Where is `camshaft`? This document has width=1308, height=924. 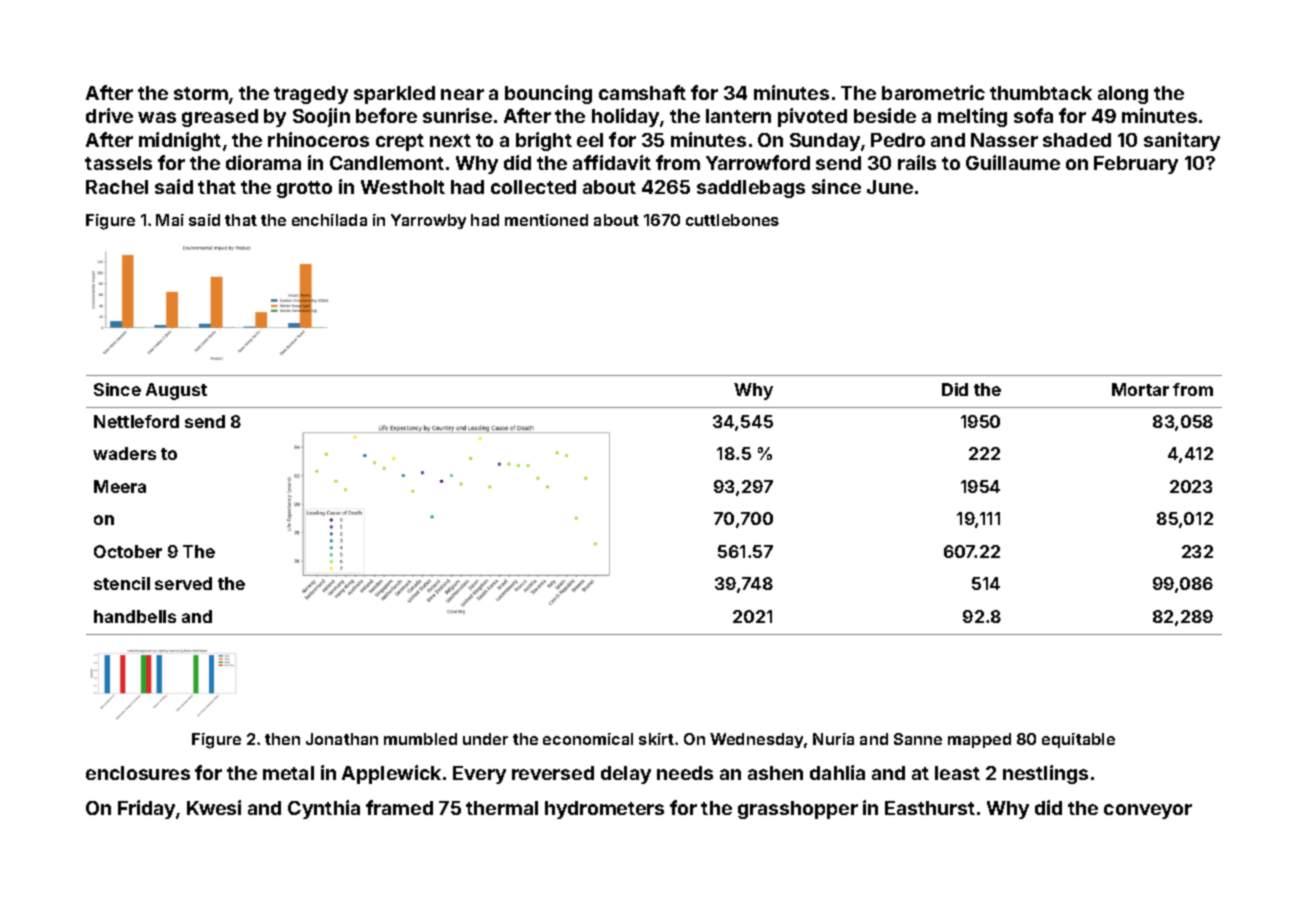
camshaft is located at coordinates (642, 92).
